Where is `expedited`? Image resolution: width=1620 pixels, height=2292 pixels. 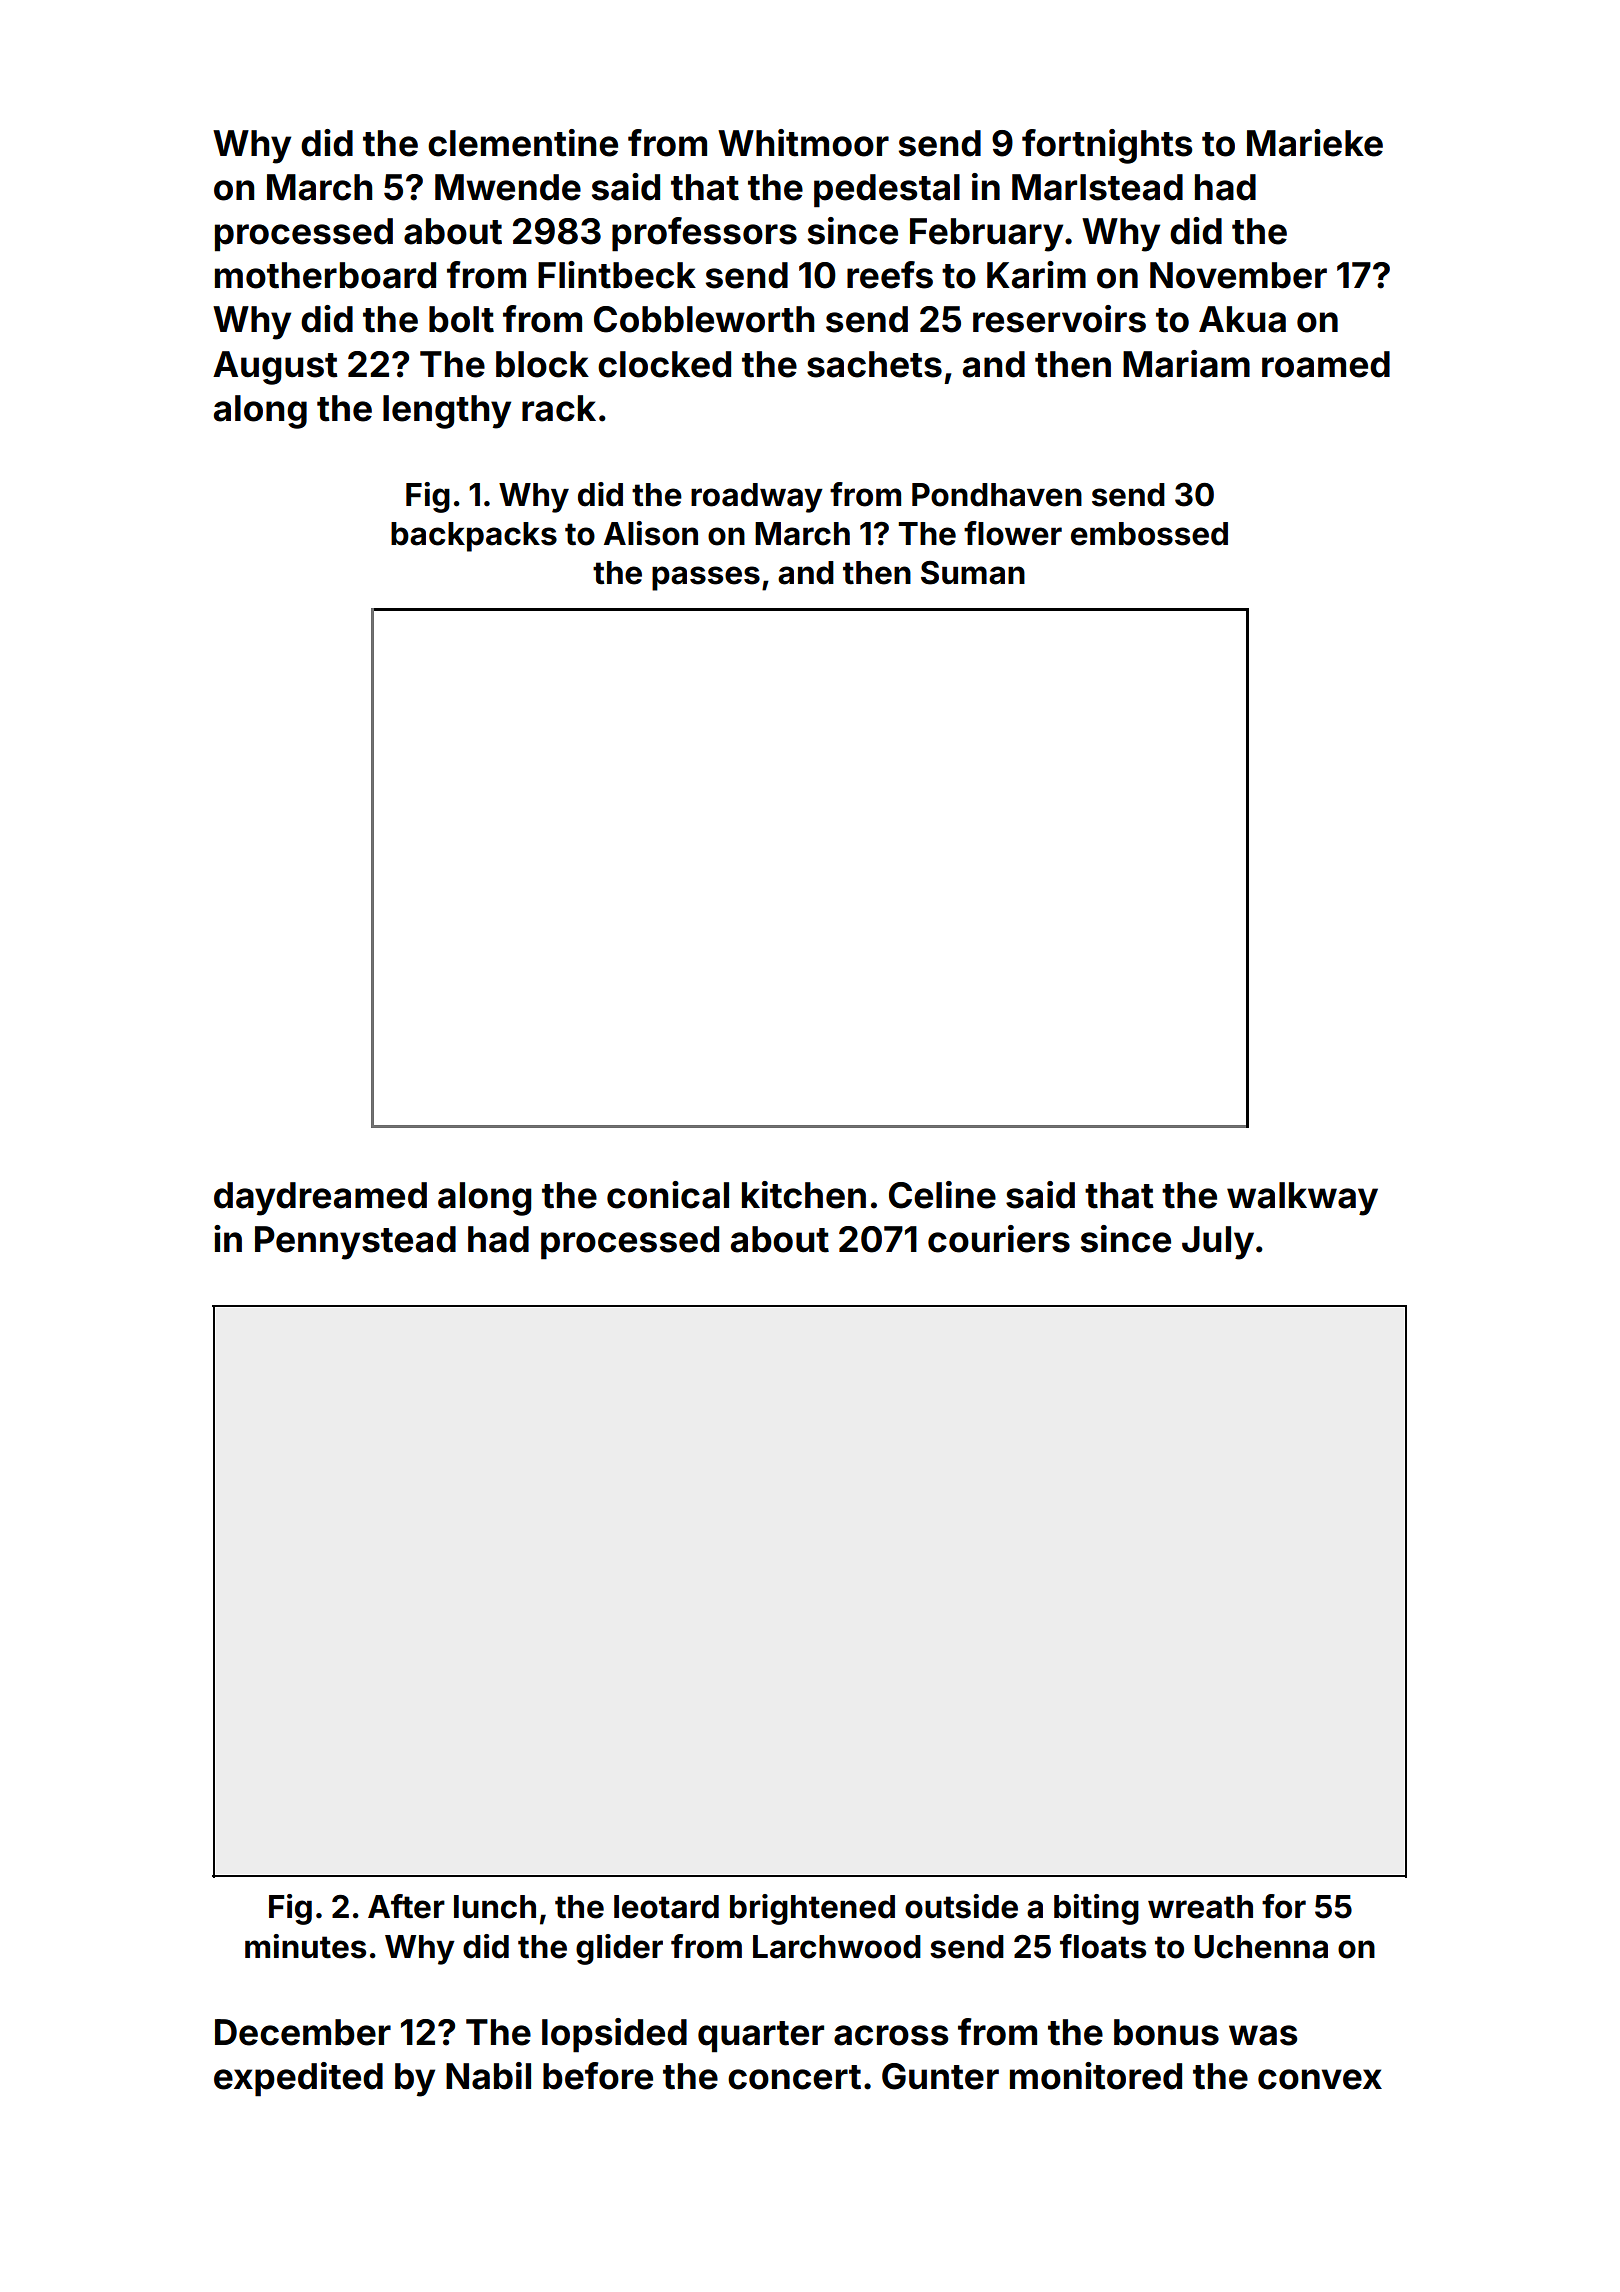
expedited is located at coordinates (298, 2079).
